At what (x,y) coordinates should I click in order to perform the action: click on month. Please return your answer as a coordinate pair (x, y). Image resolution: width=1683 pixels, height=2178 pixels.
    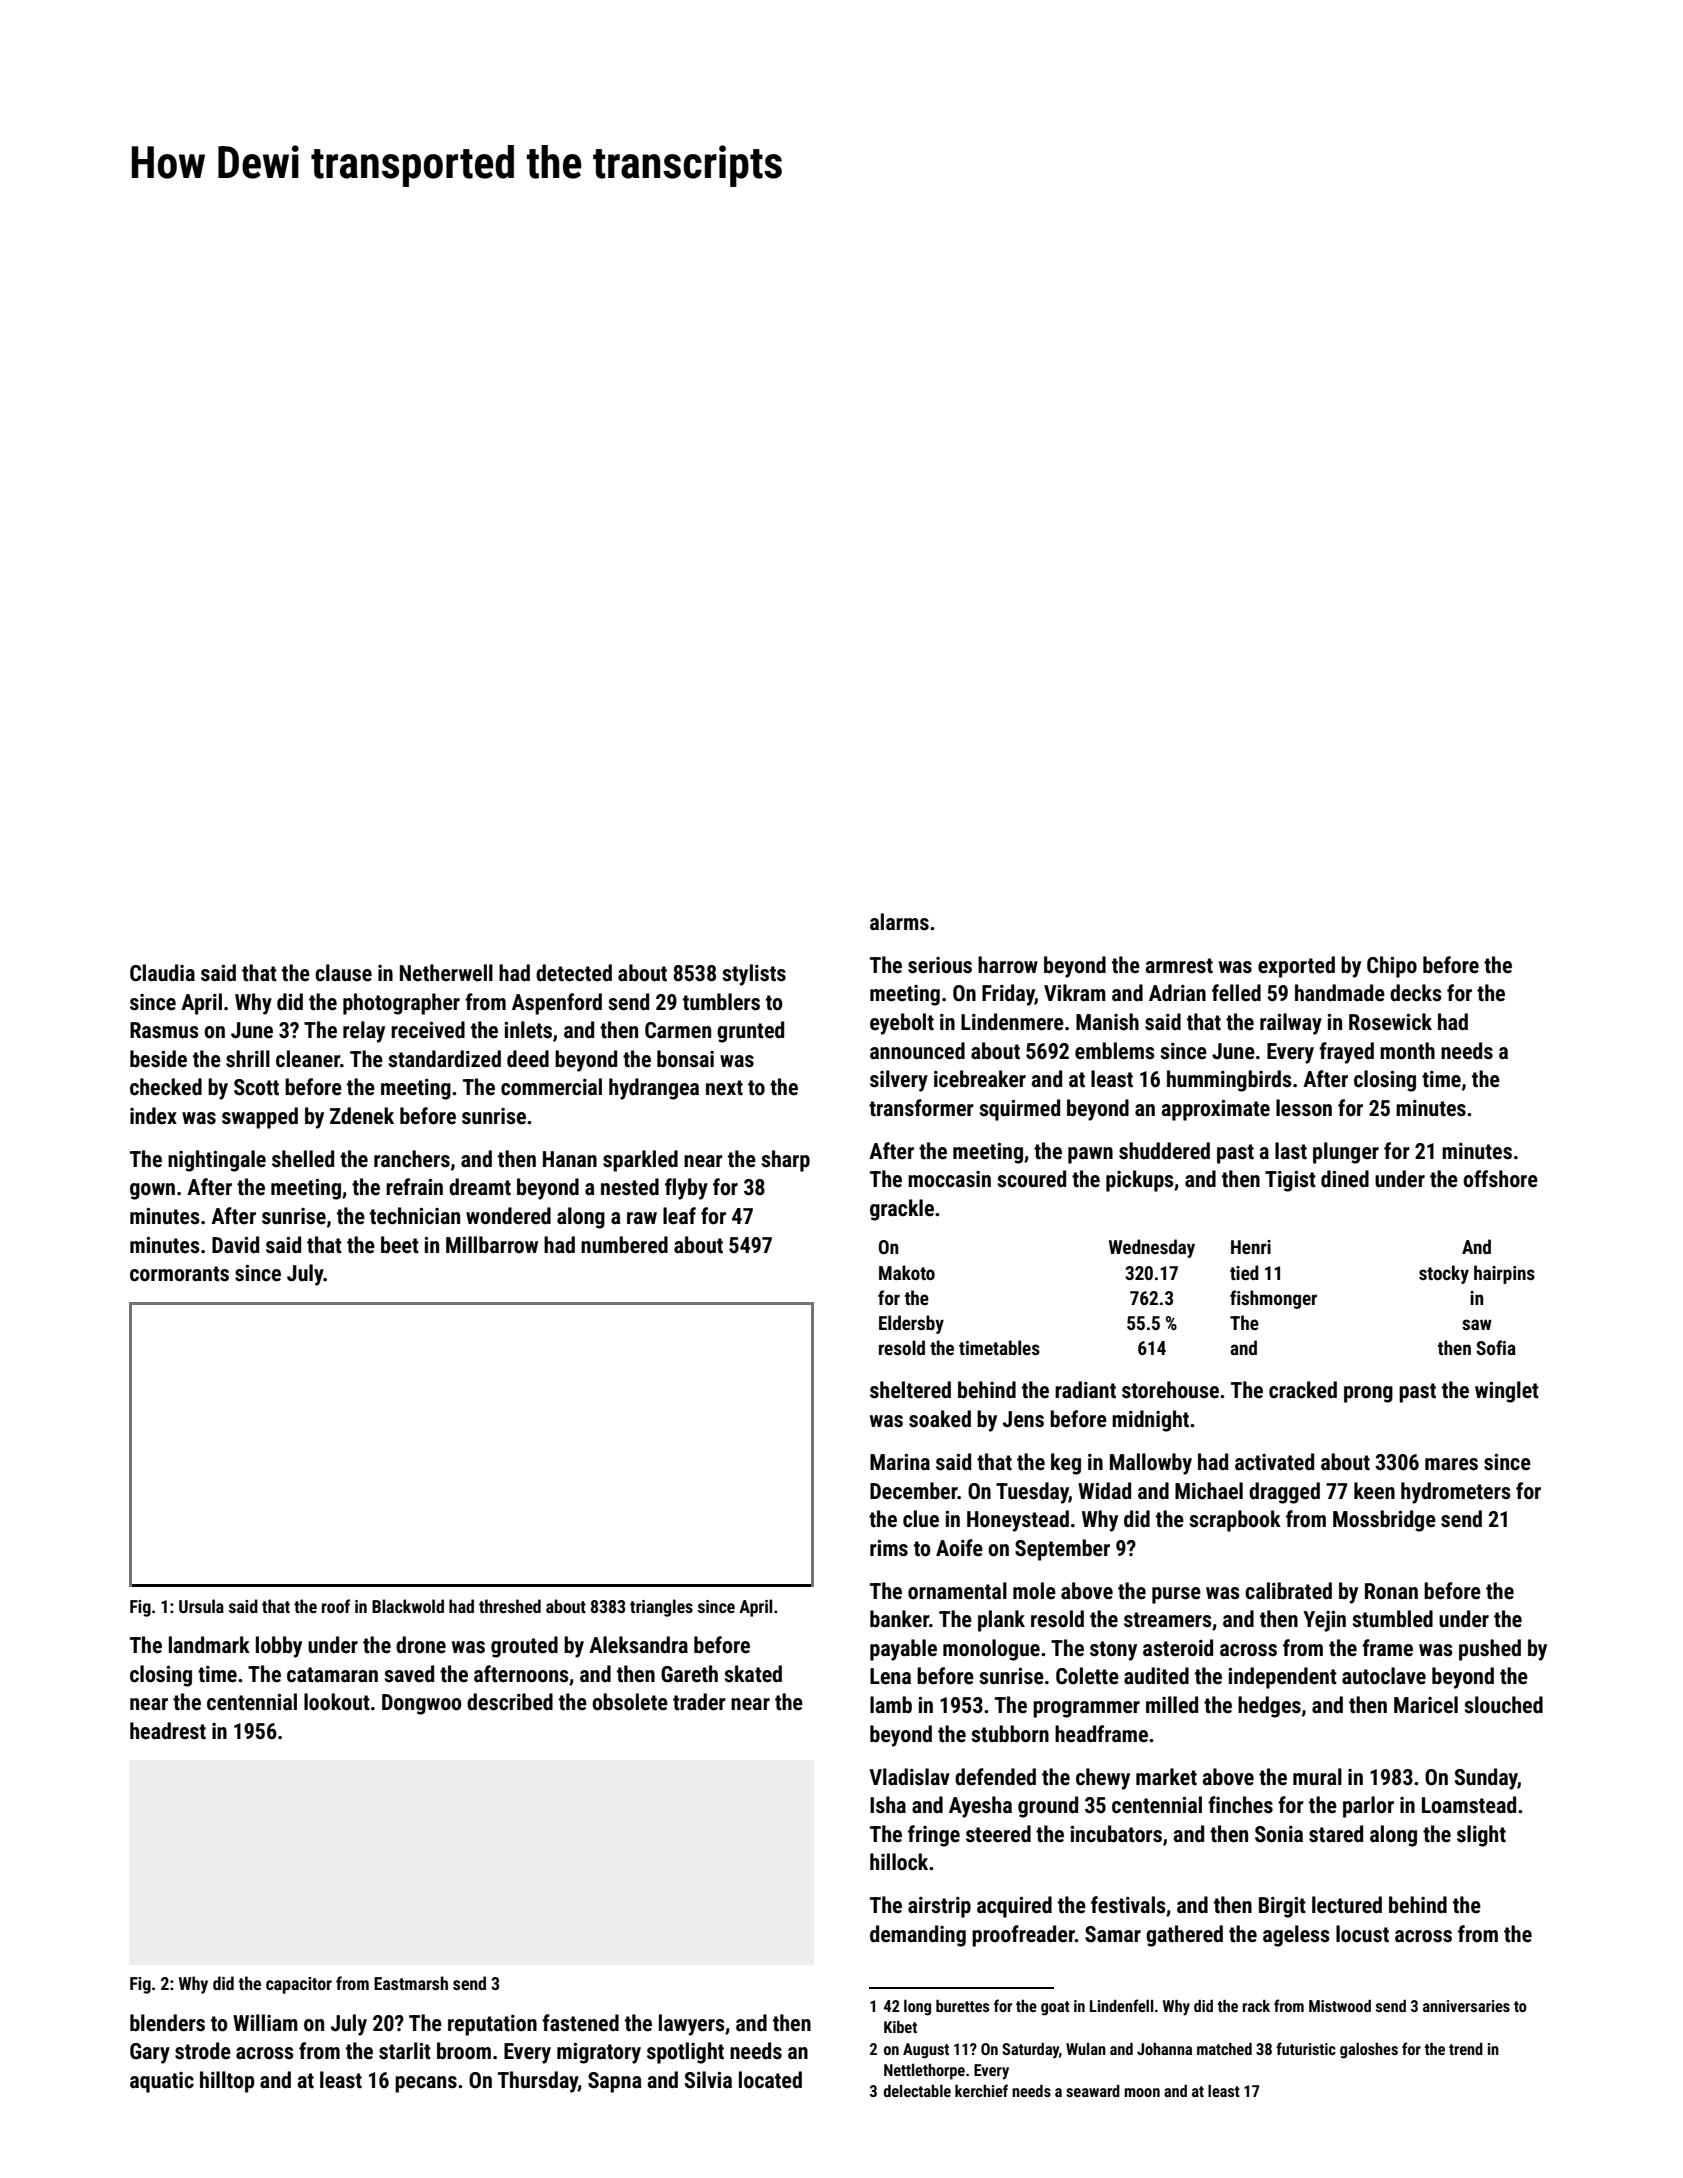
    Looking at the image, I should click on (1407, 1051).
